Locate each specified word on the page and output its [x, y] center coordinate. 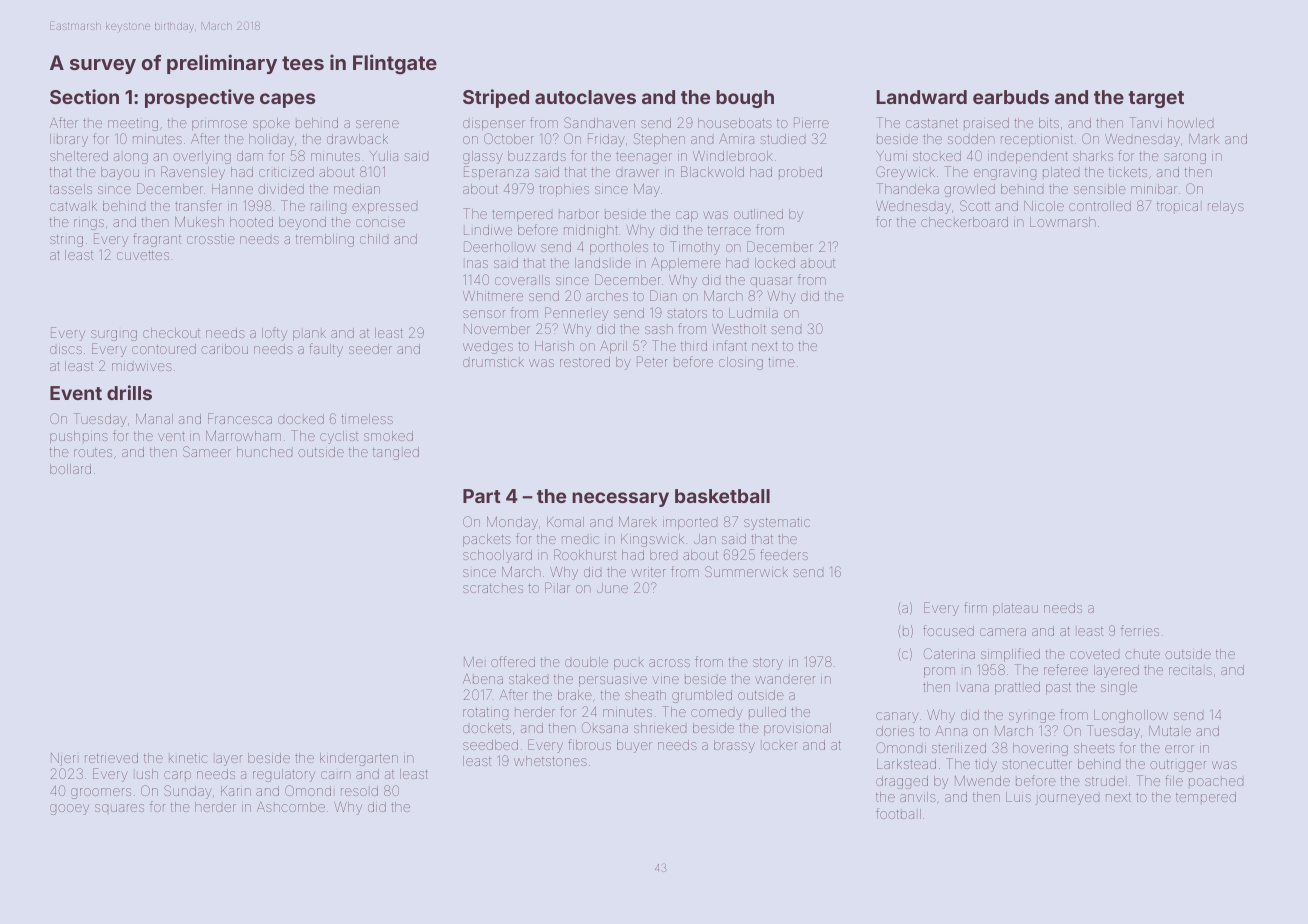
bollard [70, 469]
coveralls [522, 280]
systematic [777, 524]
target [1156, 99]
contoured [164, 349]
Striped [496, 98]
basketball [722, 496]
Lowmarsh [1063, 222]
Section [84, 96]
